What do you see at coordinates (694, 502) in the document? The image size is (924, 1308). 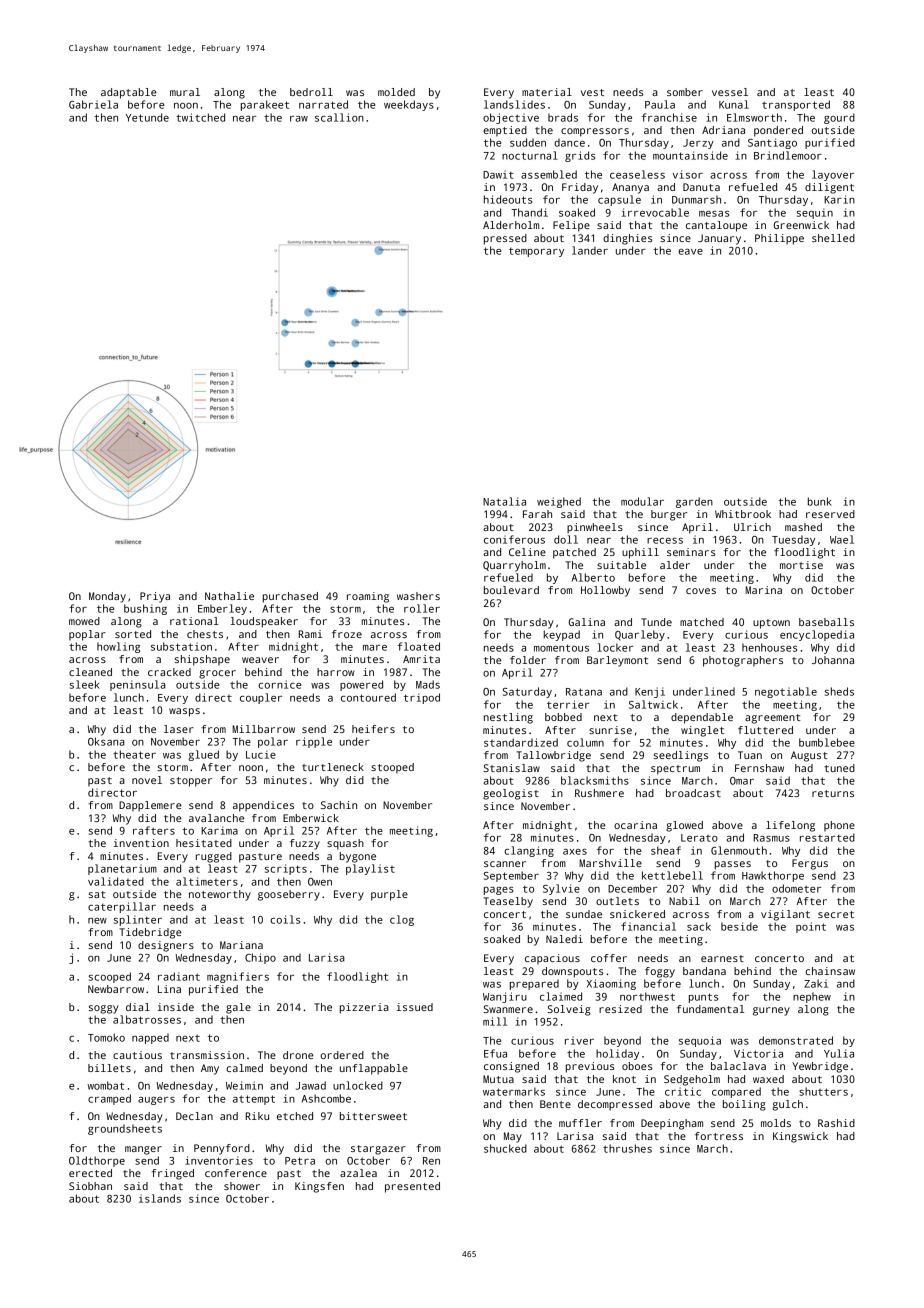 I see `garden` at bounding box center [694, 502].
